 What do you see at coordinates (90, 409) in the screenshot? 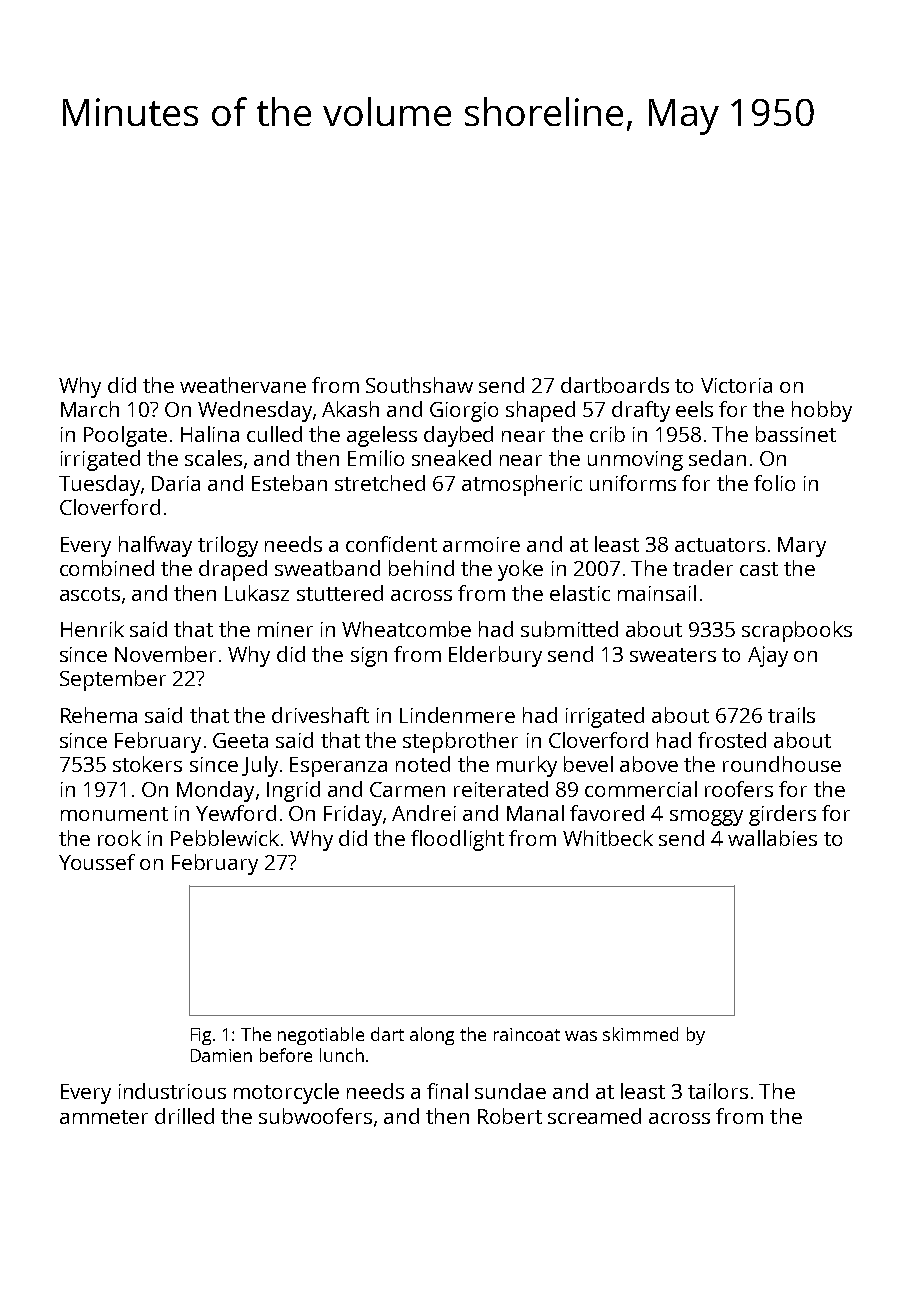
I see `March` at bounding box center [90, 409].
